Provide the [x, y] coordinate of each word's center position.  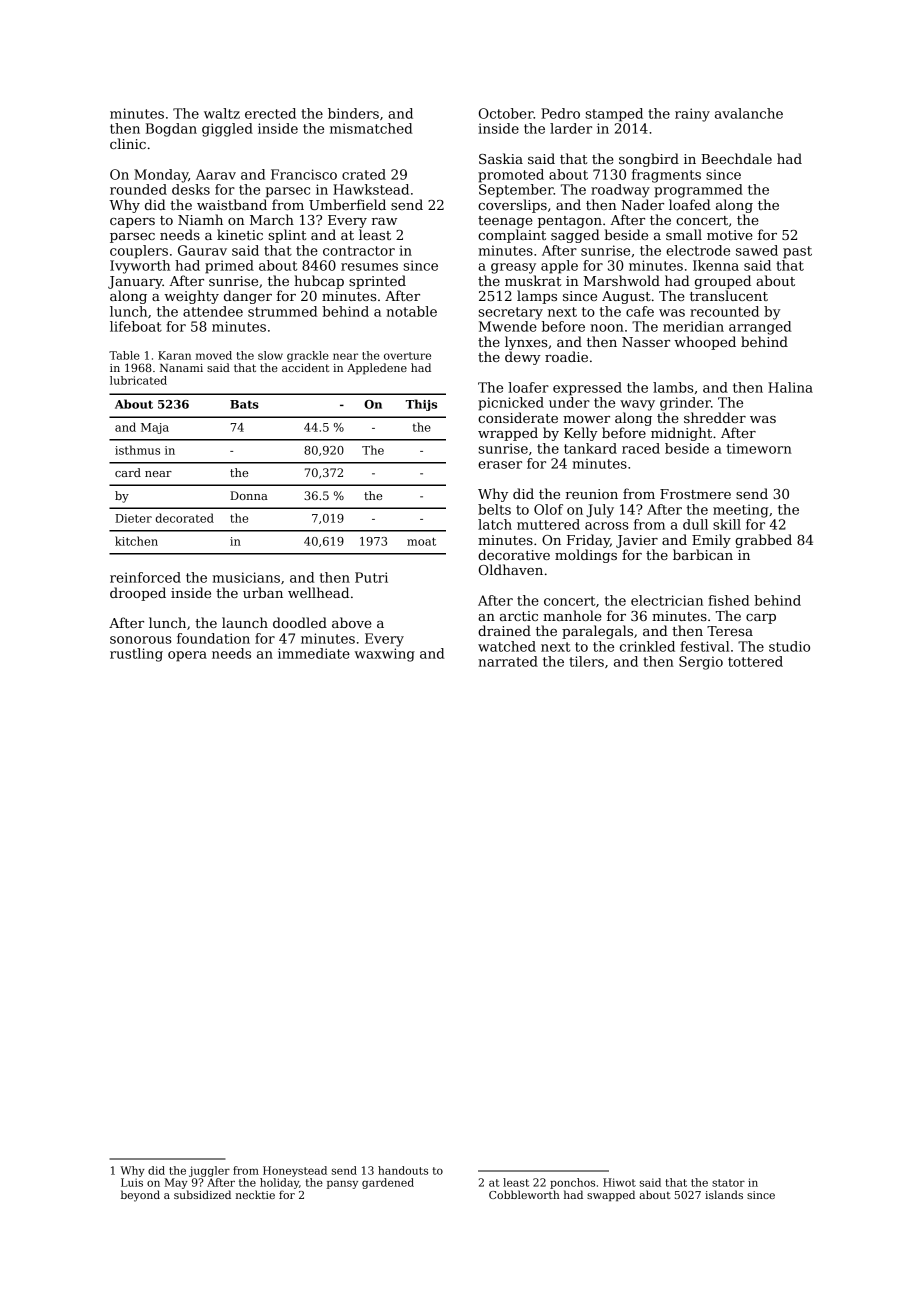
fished [728, 600]
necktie [255, 1194]
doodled [300, 622]
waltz [222, 113]
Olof [548, 509]
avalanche [749, 113]
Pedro [560, 113]
